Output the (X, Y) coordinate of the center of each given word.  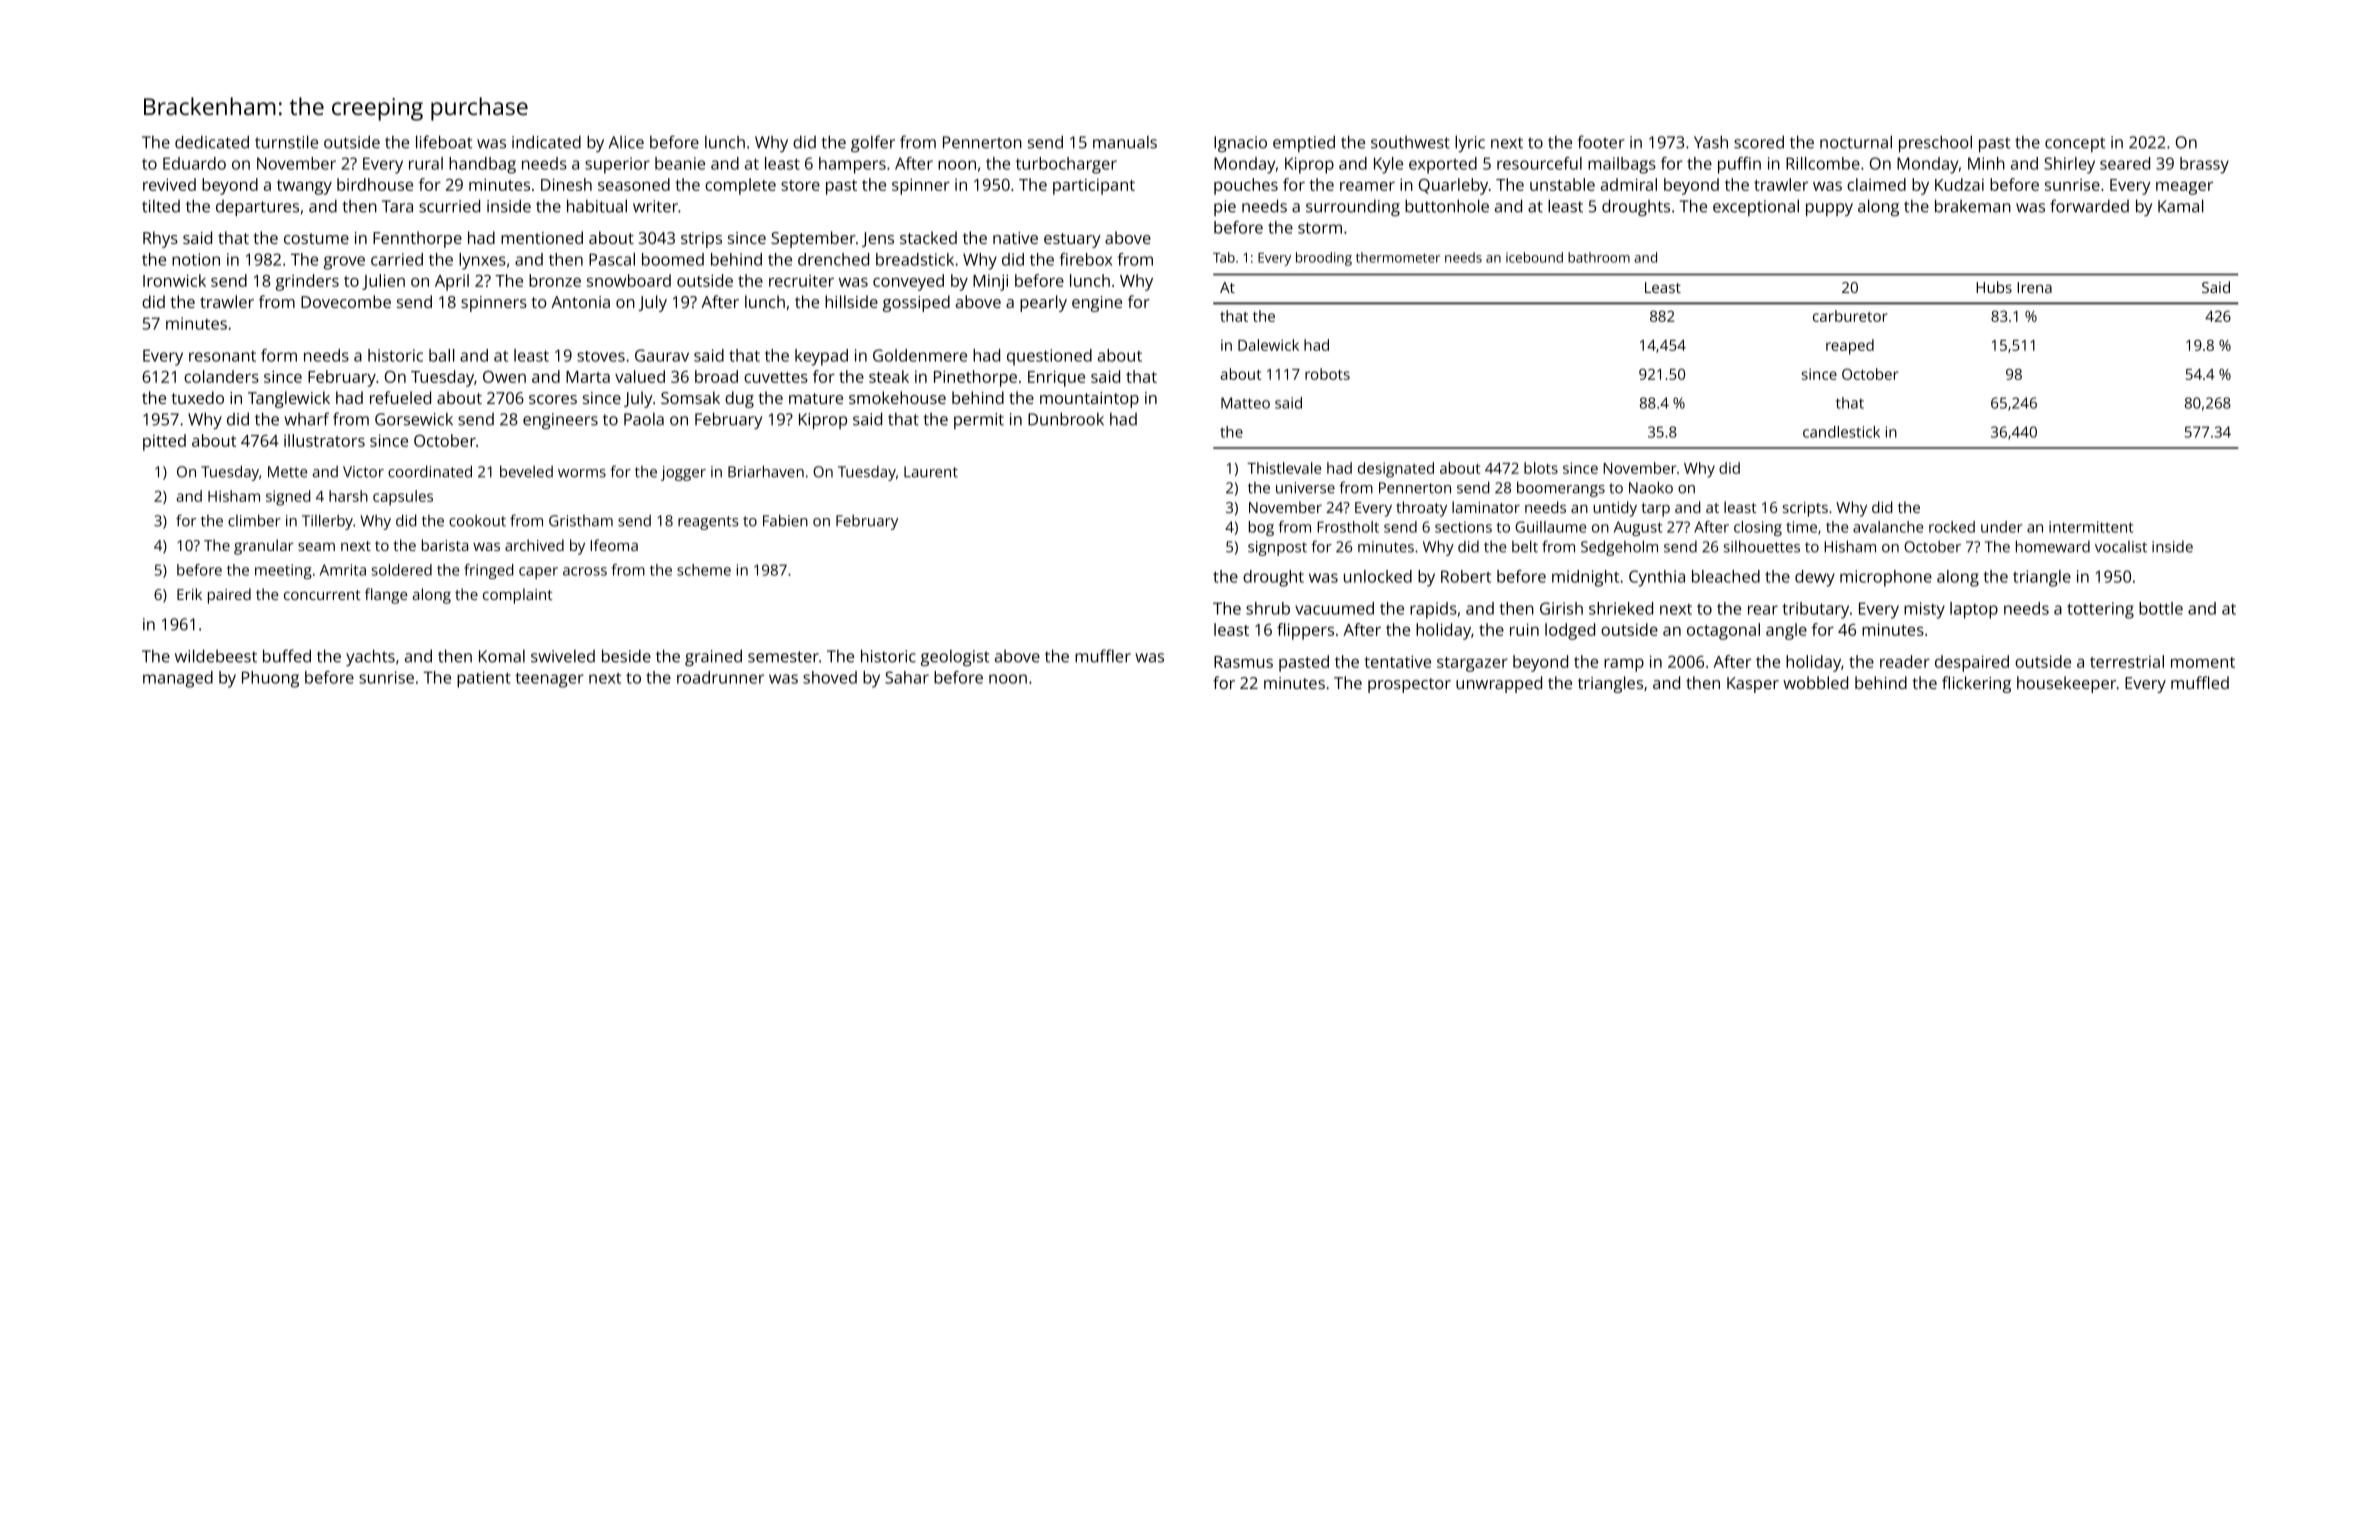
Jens (878, 239)
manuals (1125, 142)
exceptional (1756, 207)
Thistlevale (1284, 468)
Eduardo (194, 163)
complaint (518, 596)
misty (1924, 610)
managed (178, 679)
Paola (644, 419)
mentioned (542, 237)
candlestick (1841, 432)
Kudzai (1959, 184)
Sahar (907, 677)
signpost (1277, 548)
